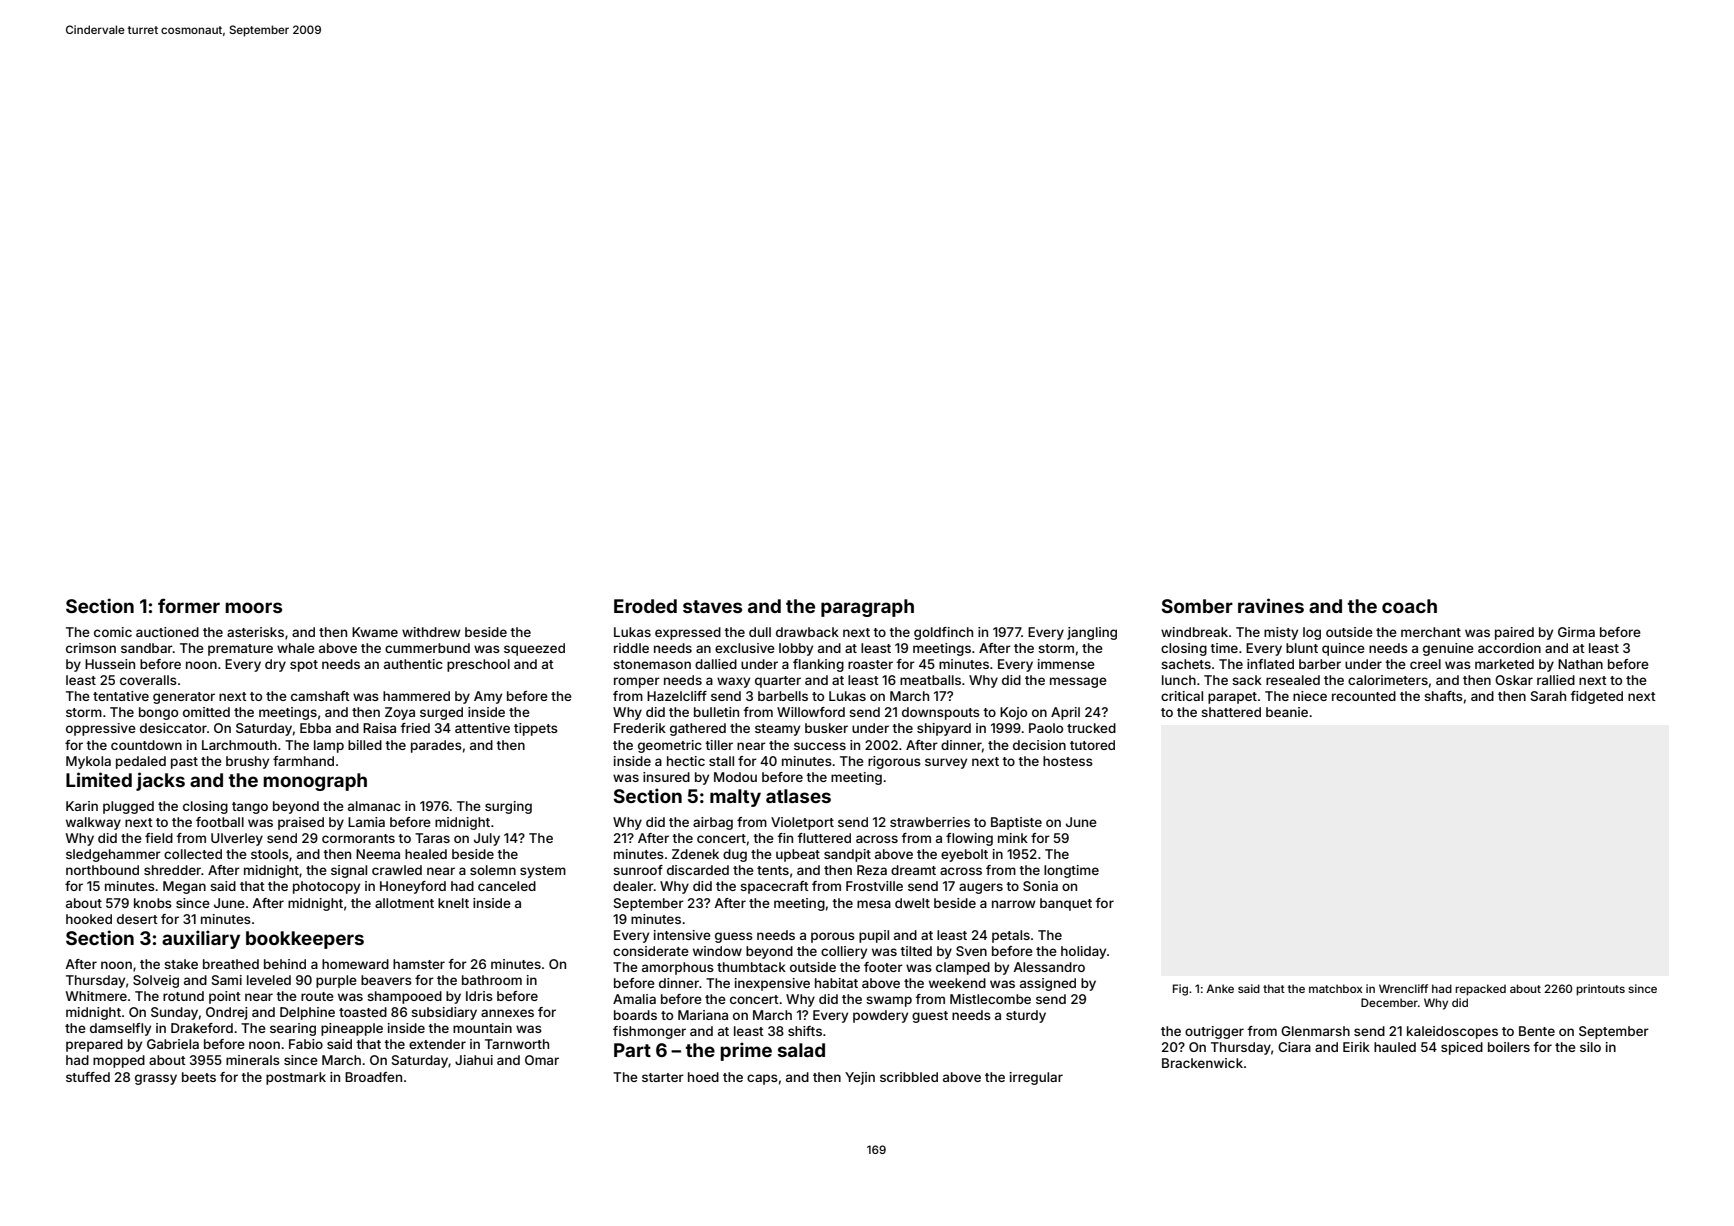 Image resolution: width=1734 pixels, height=1226 pixels. What do you see at coordinates (1287, 712) in the screenshot?
I see `beanie` at bounding box center [1287, 712].
